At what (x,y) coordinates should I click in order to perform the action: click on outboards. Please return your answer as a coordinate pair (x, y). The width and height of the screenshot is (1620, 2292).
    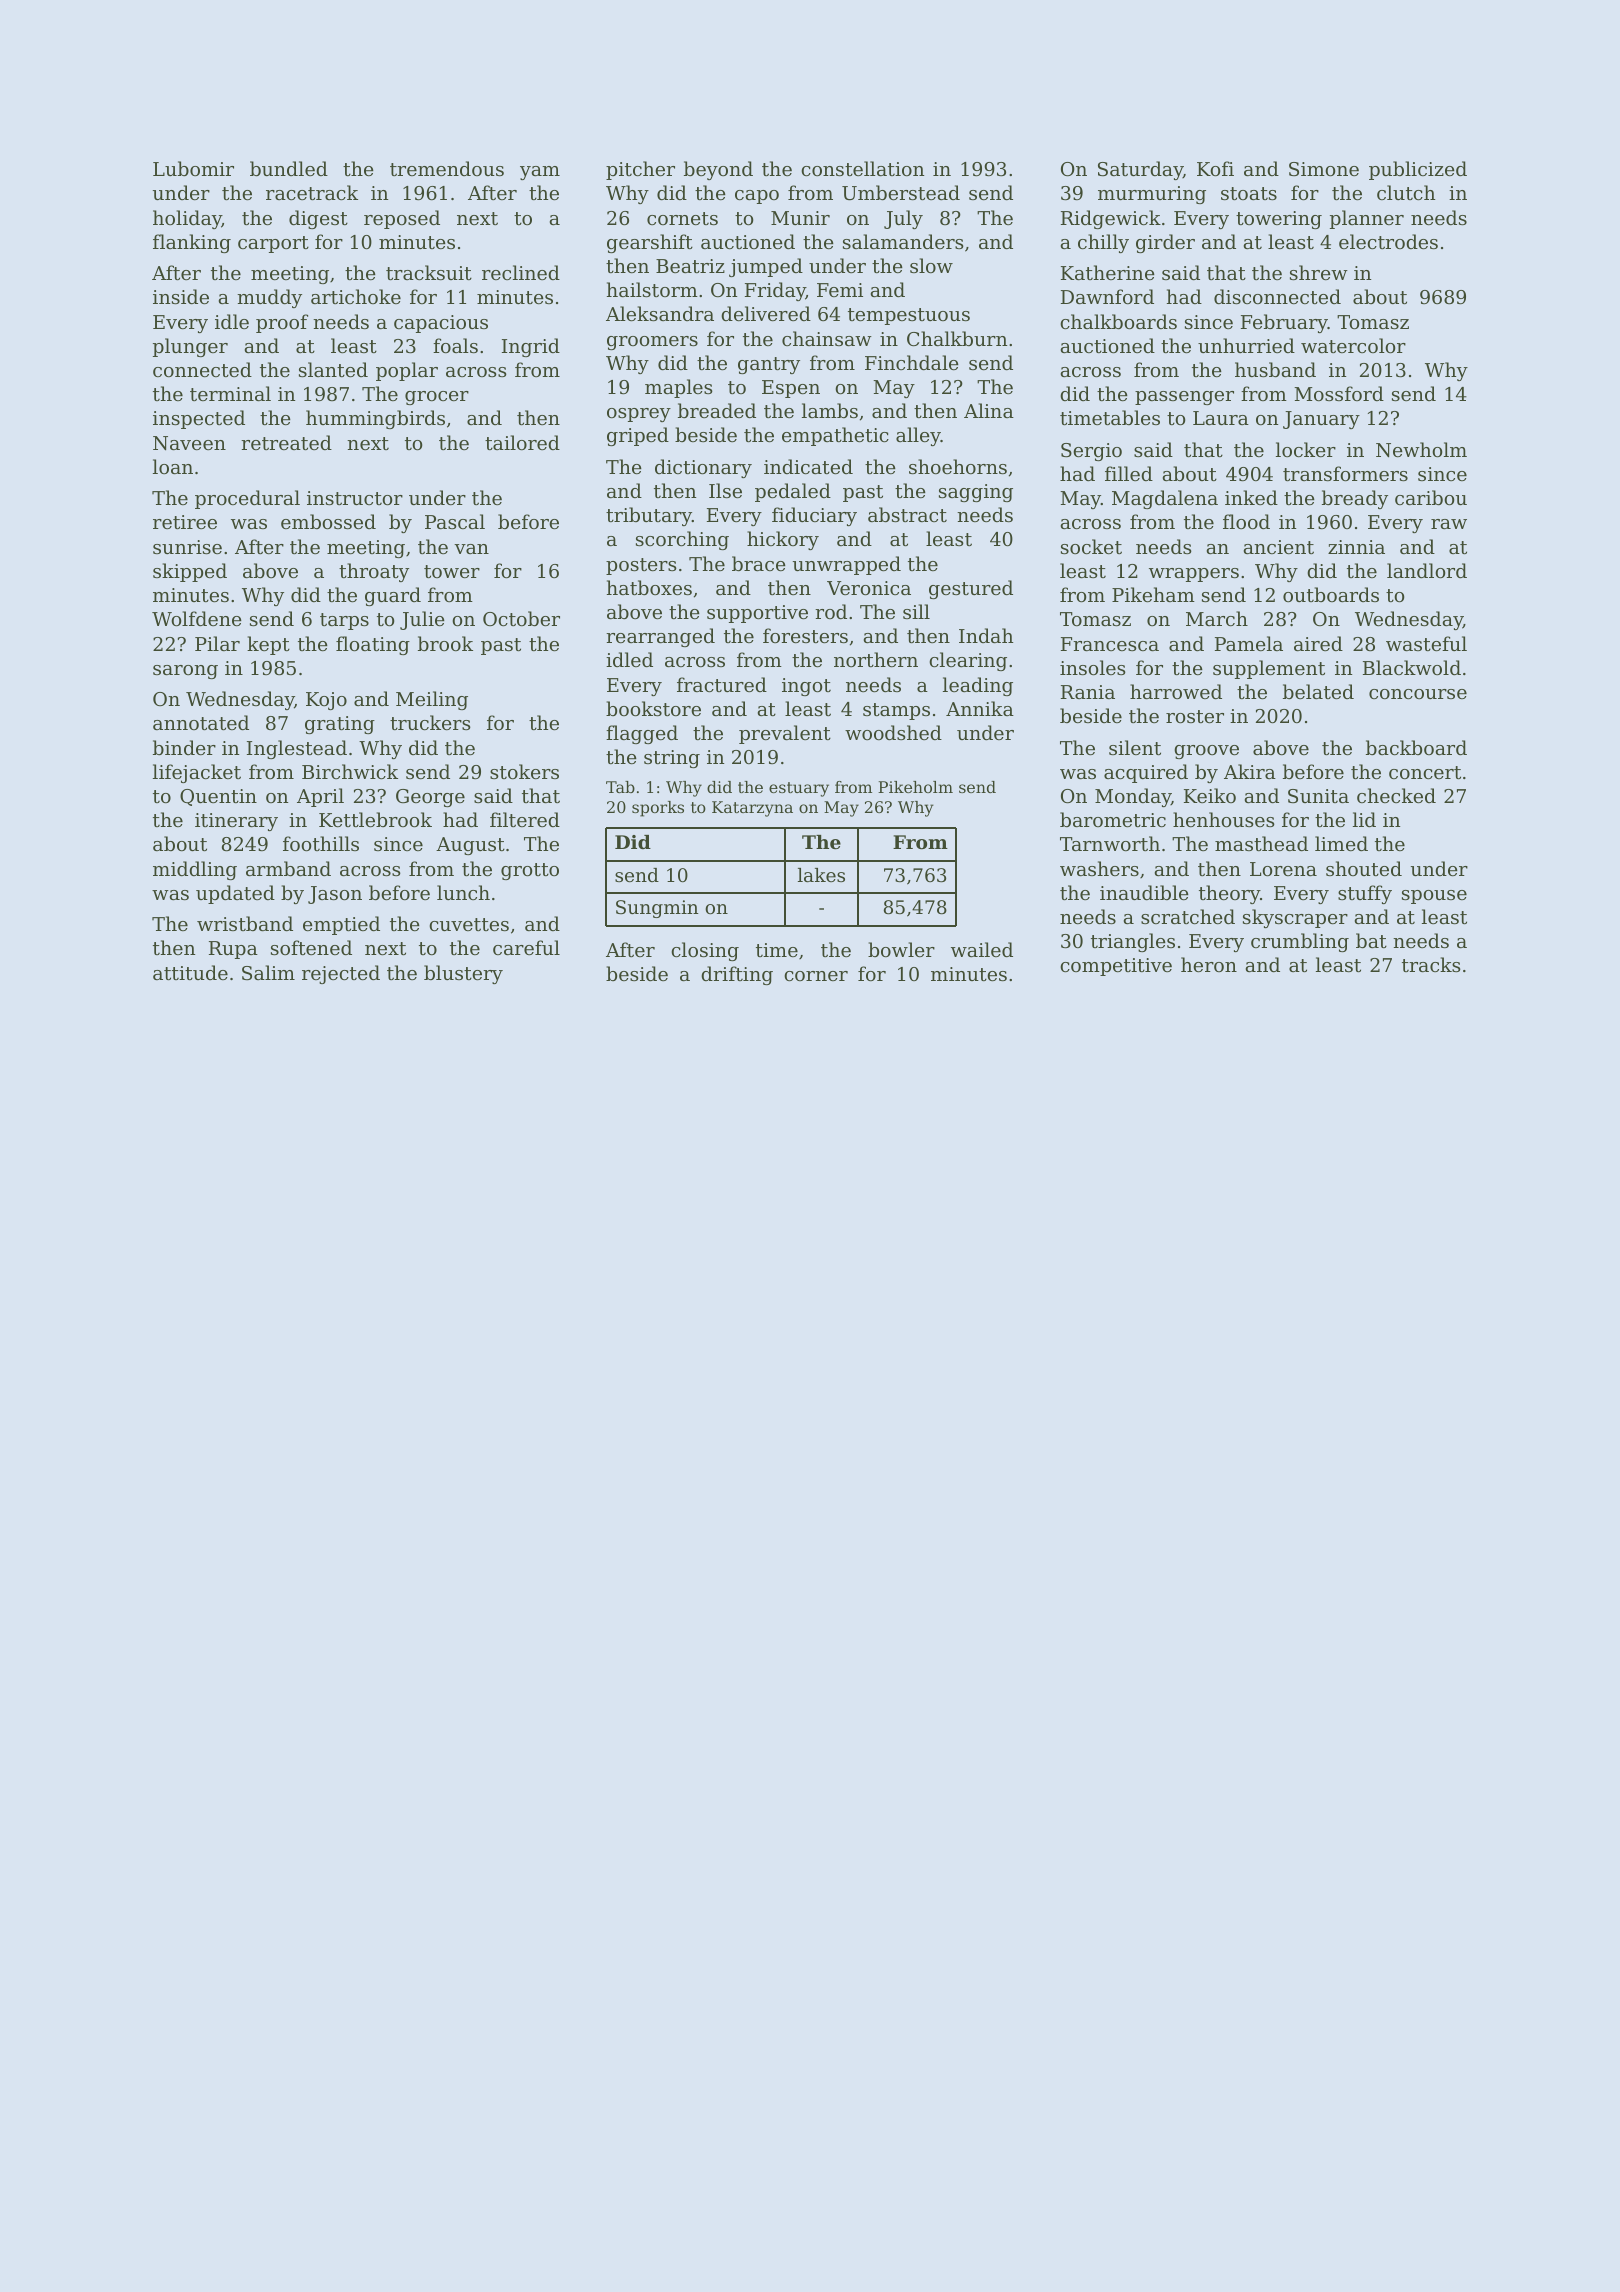
    Looking at the image, I should click on (1331, 594).
